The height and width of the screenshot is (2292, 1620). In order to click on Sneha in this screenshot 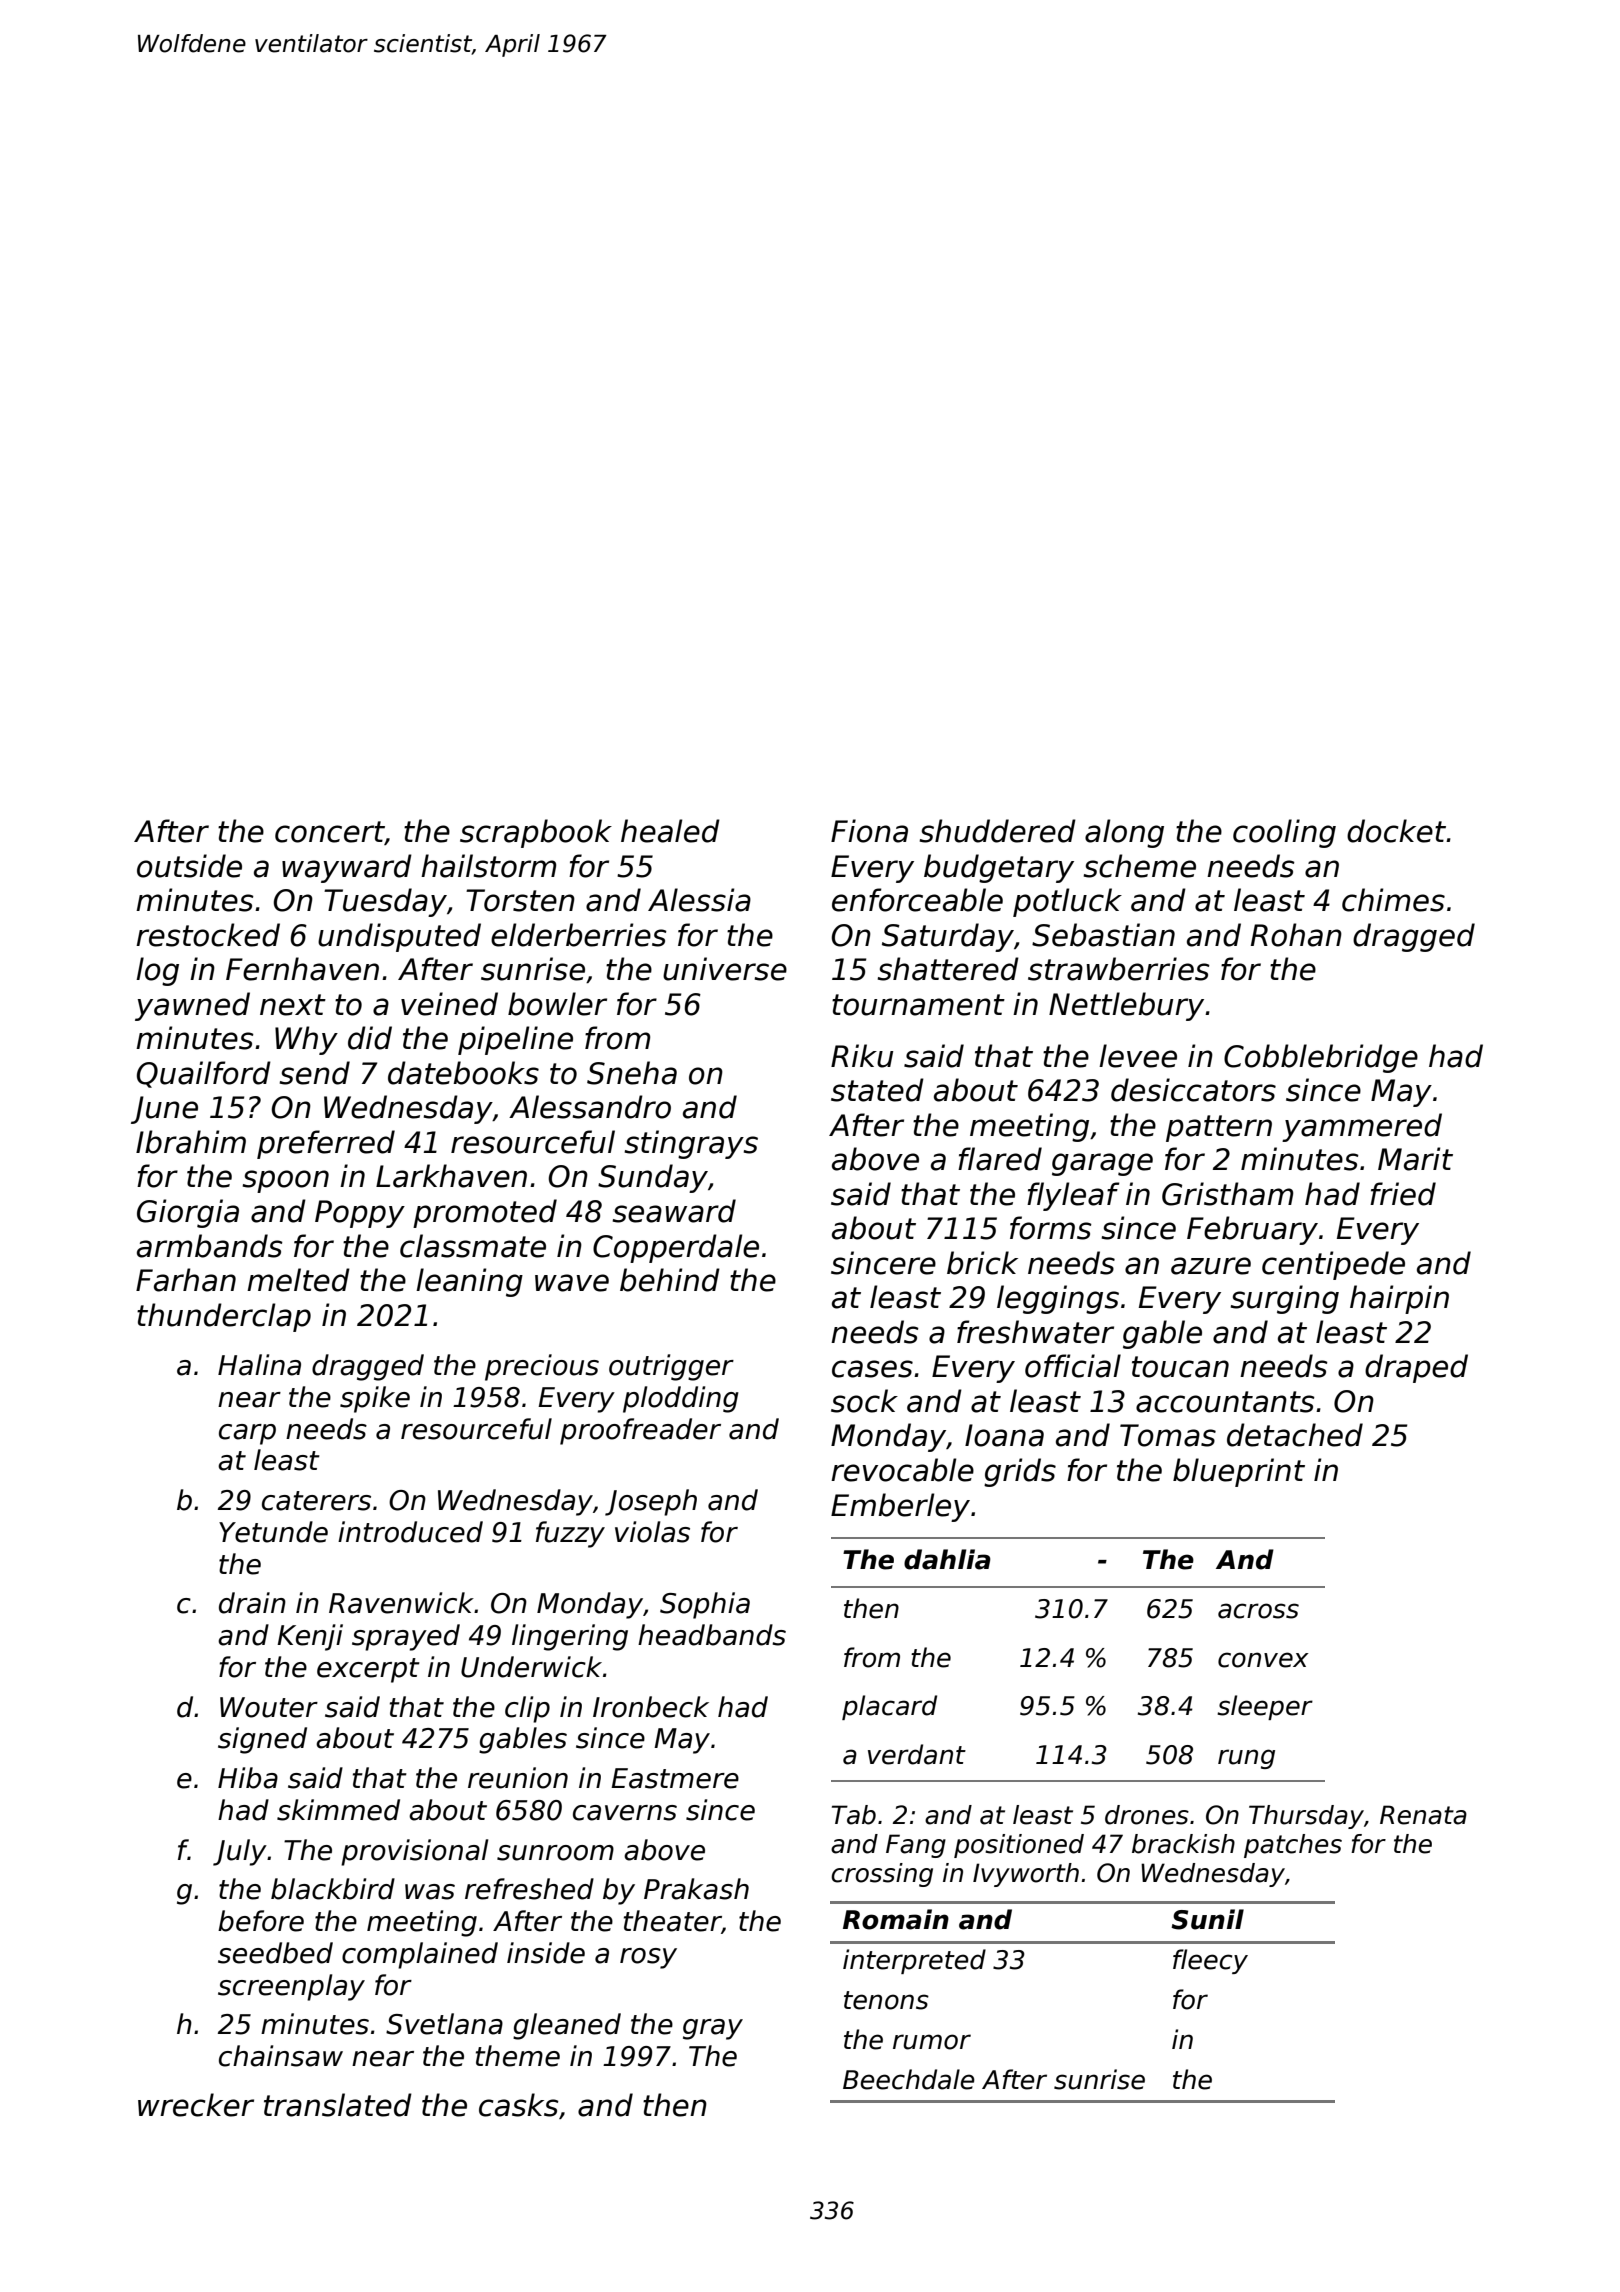, I will do `click(632, 1073)`.
